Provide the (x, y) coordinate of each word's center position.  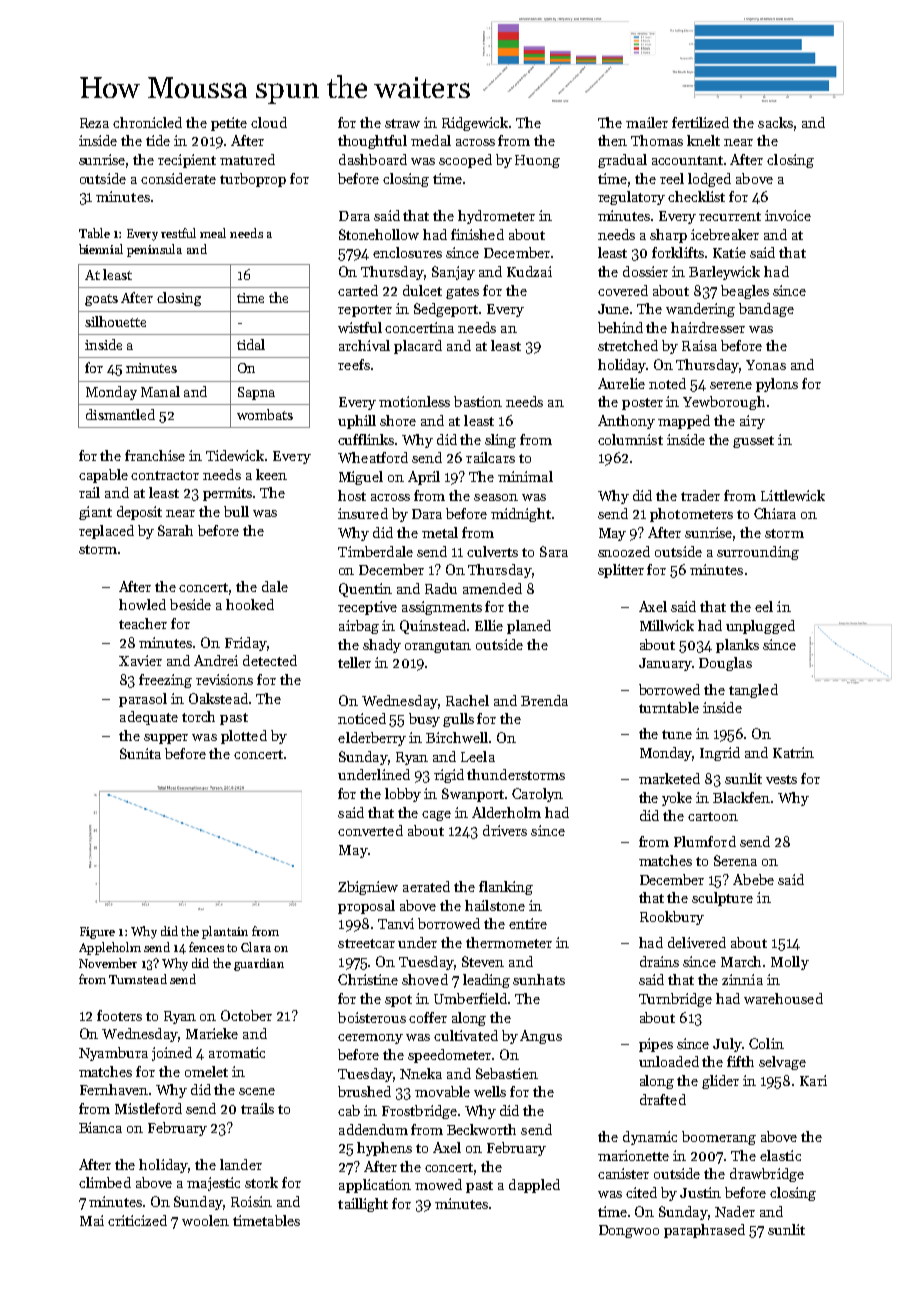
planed (529, 627)
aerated (426, 886)
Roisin (251, 1201)
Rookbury (672, 918)
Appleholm (110, 948)
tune (677, 734)
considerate (178, 178)
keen (271, 474)
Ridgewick (475, 124)
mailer (647, 122)
